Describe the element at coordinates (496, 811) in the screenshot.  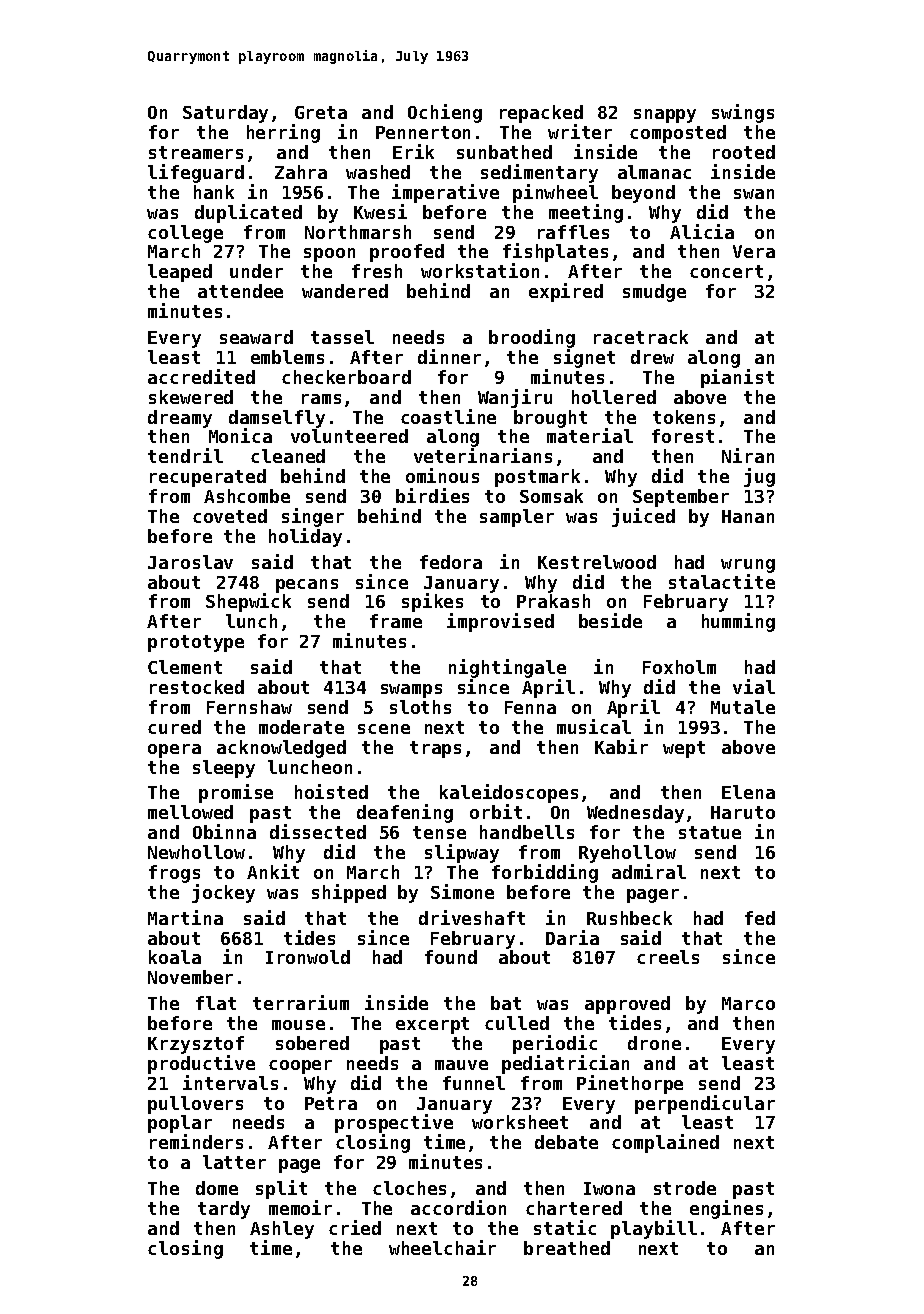
I see `orbit` at that location.
